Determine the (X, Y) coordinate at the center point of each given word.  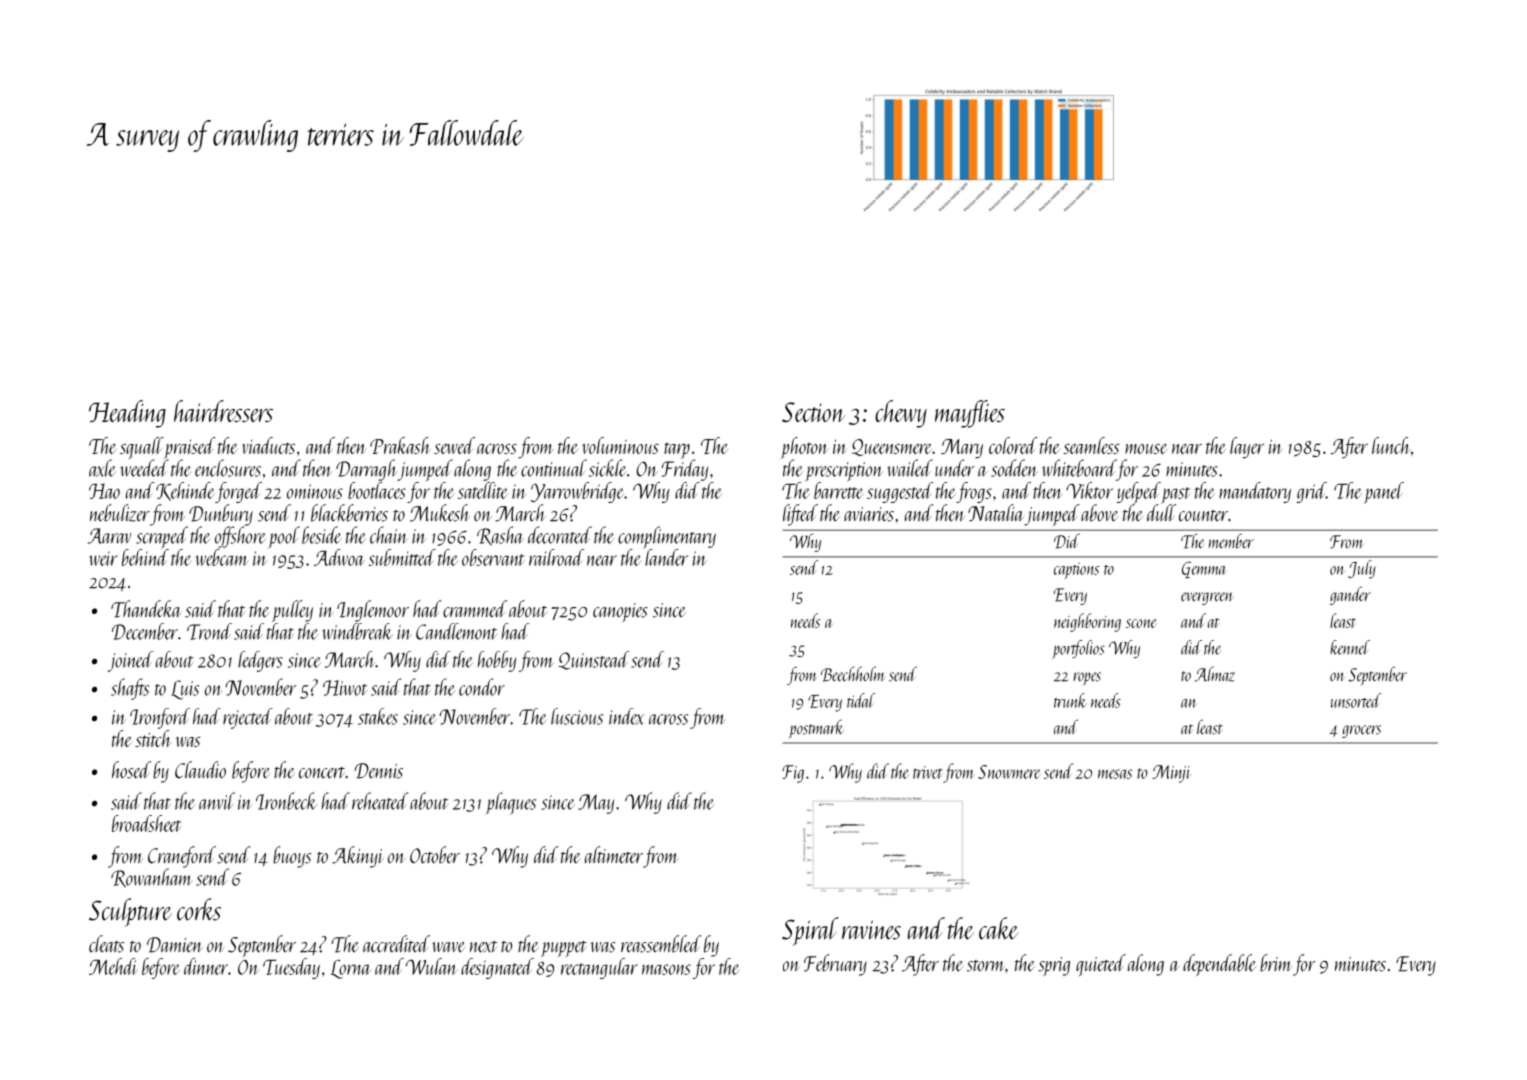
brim (1276, 963)
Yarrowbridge (577, 492)
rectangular (599, 968)
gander (1350, 595)
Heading (127, 414)
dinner (206, 966)
